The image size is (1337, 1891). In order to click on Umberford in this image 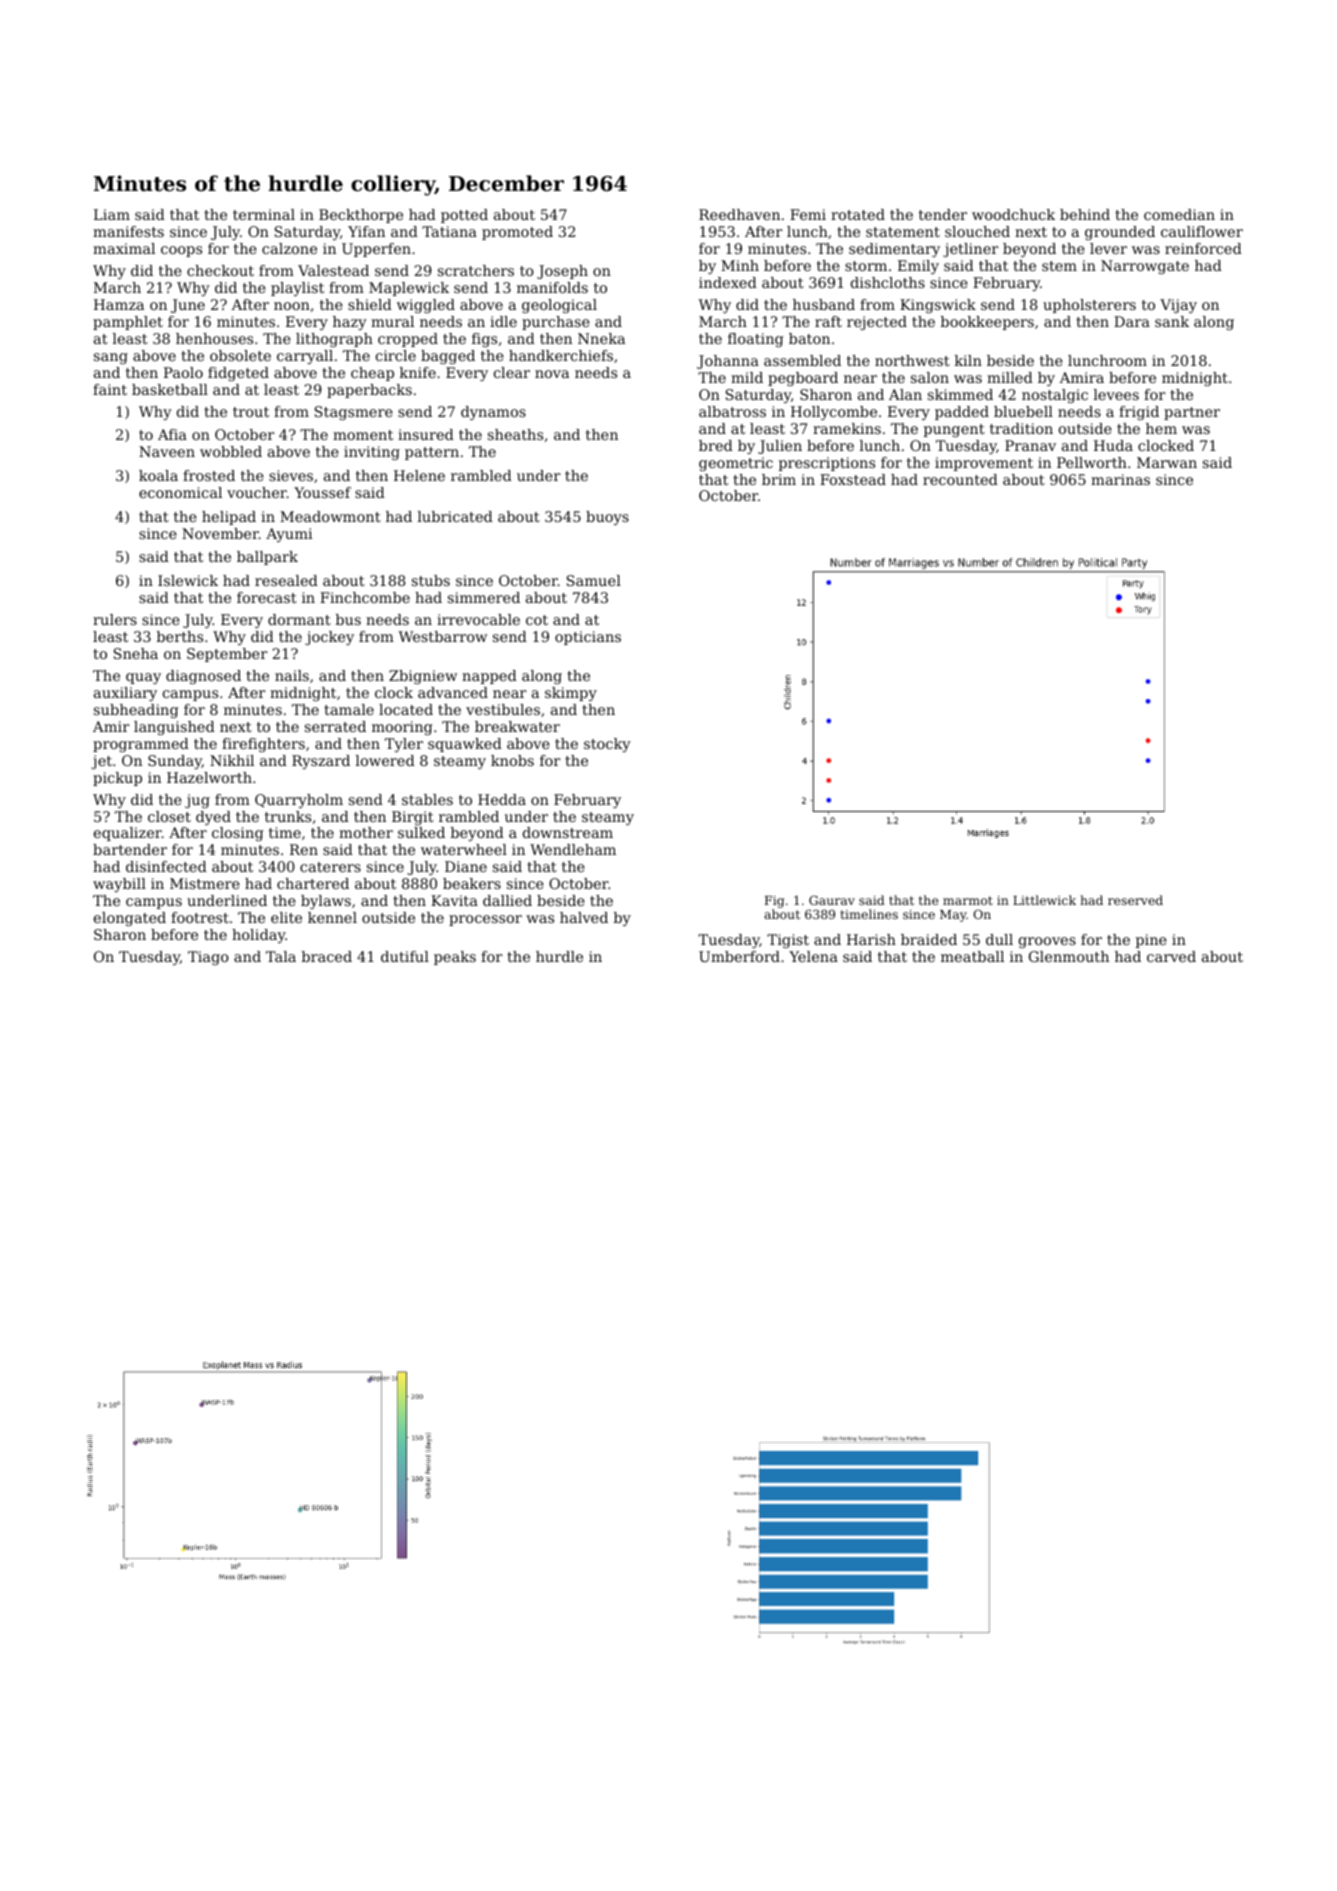, I will do `click(739, 956)`.
